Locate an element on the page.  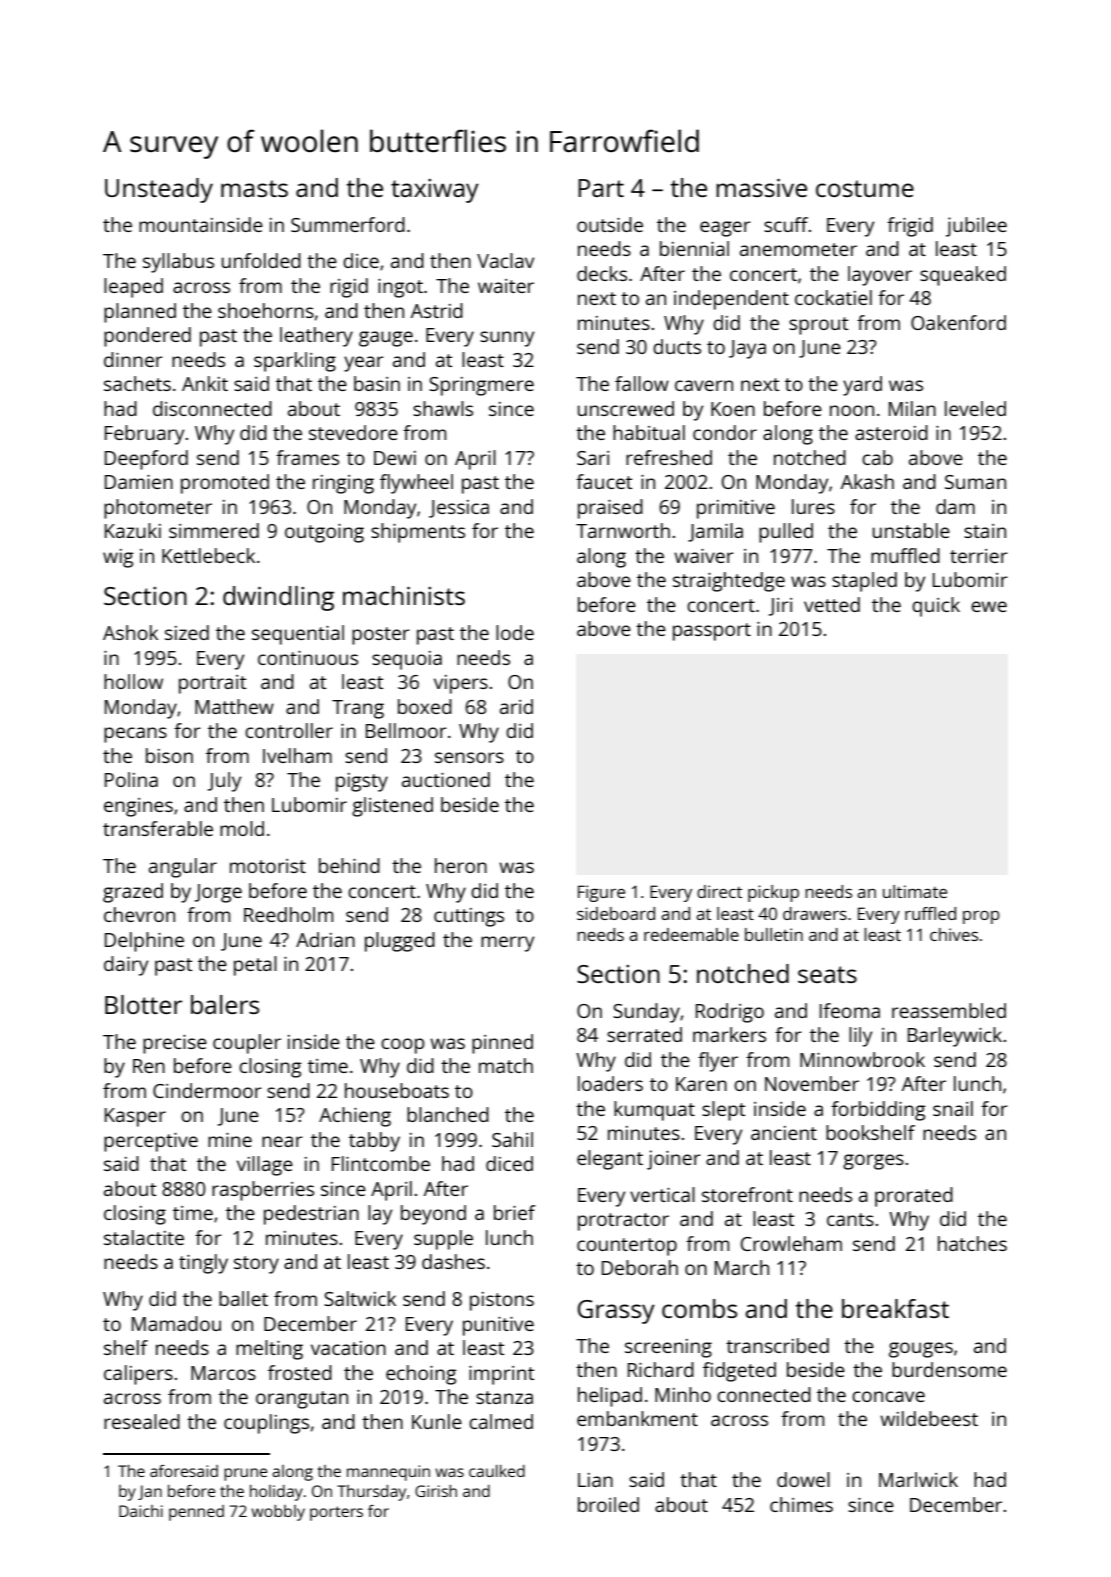
condor is located at coordinates (725, 432).
